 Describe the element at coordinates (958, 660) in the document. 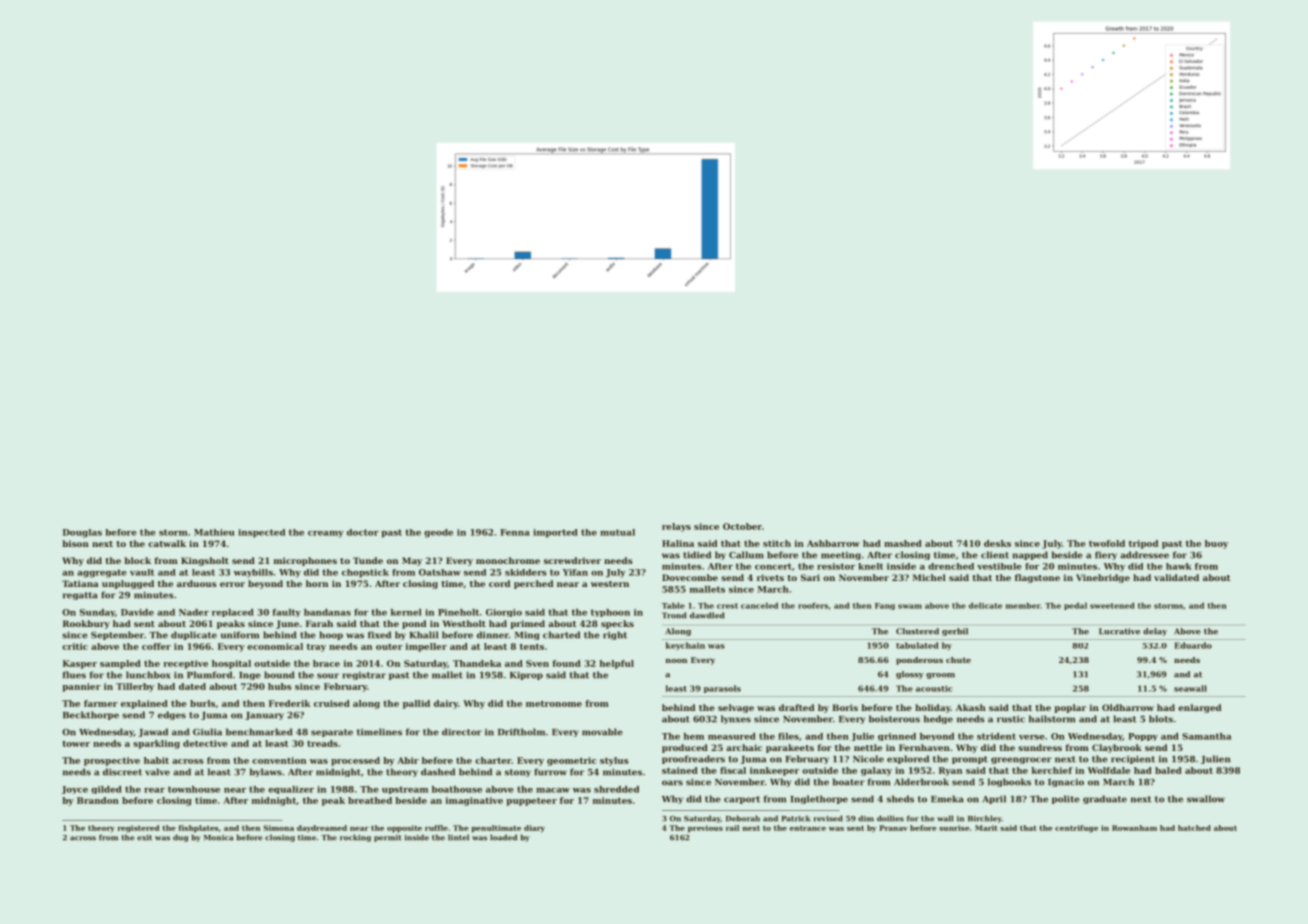

I see `chute` at that location.
